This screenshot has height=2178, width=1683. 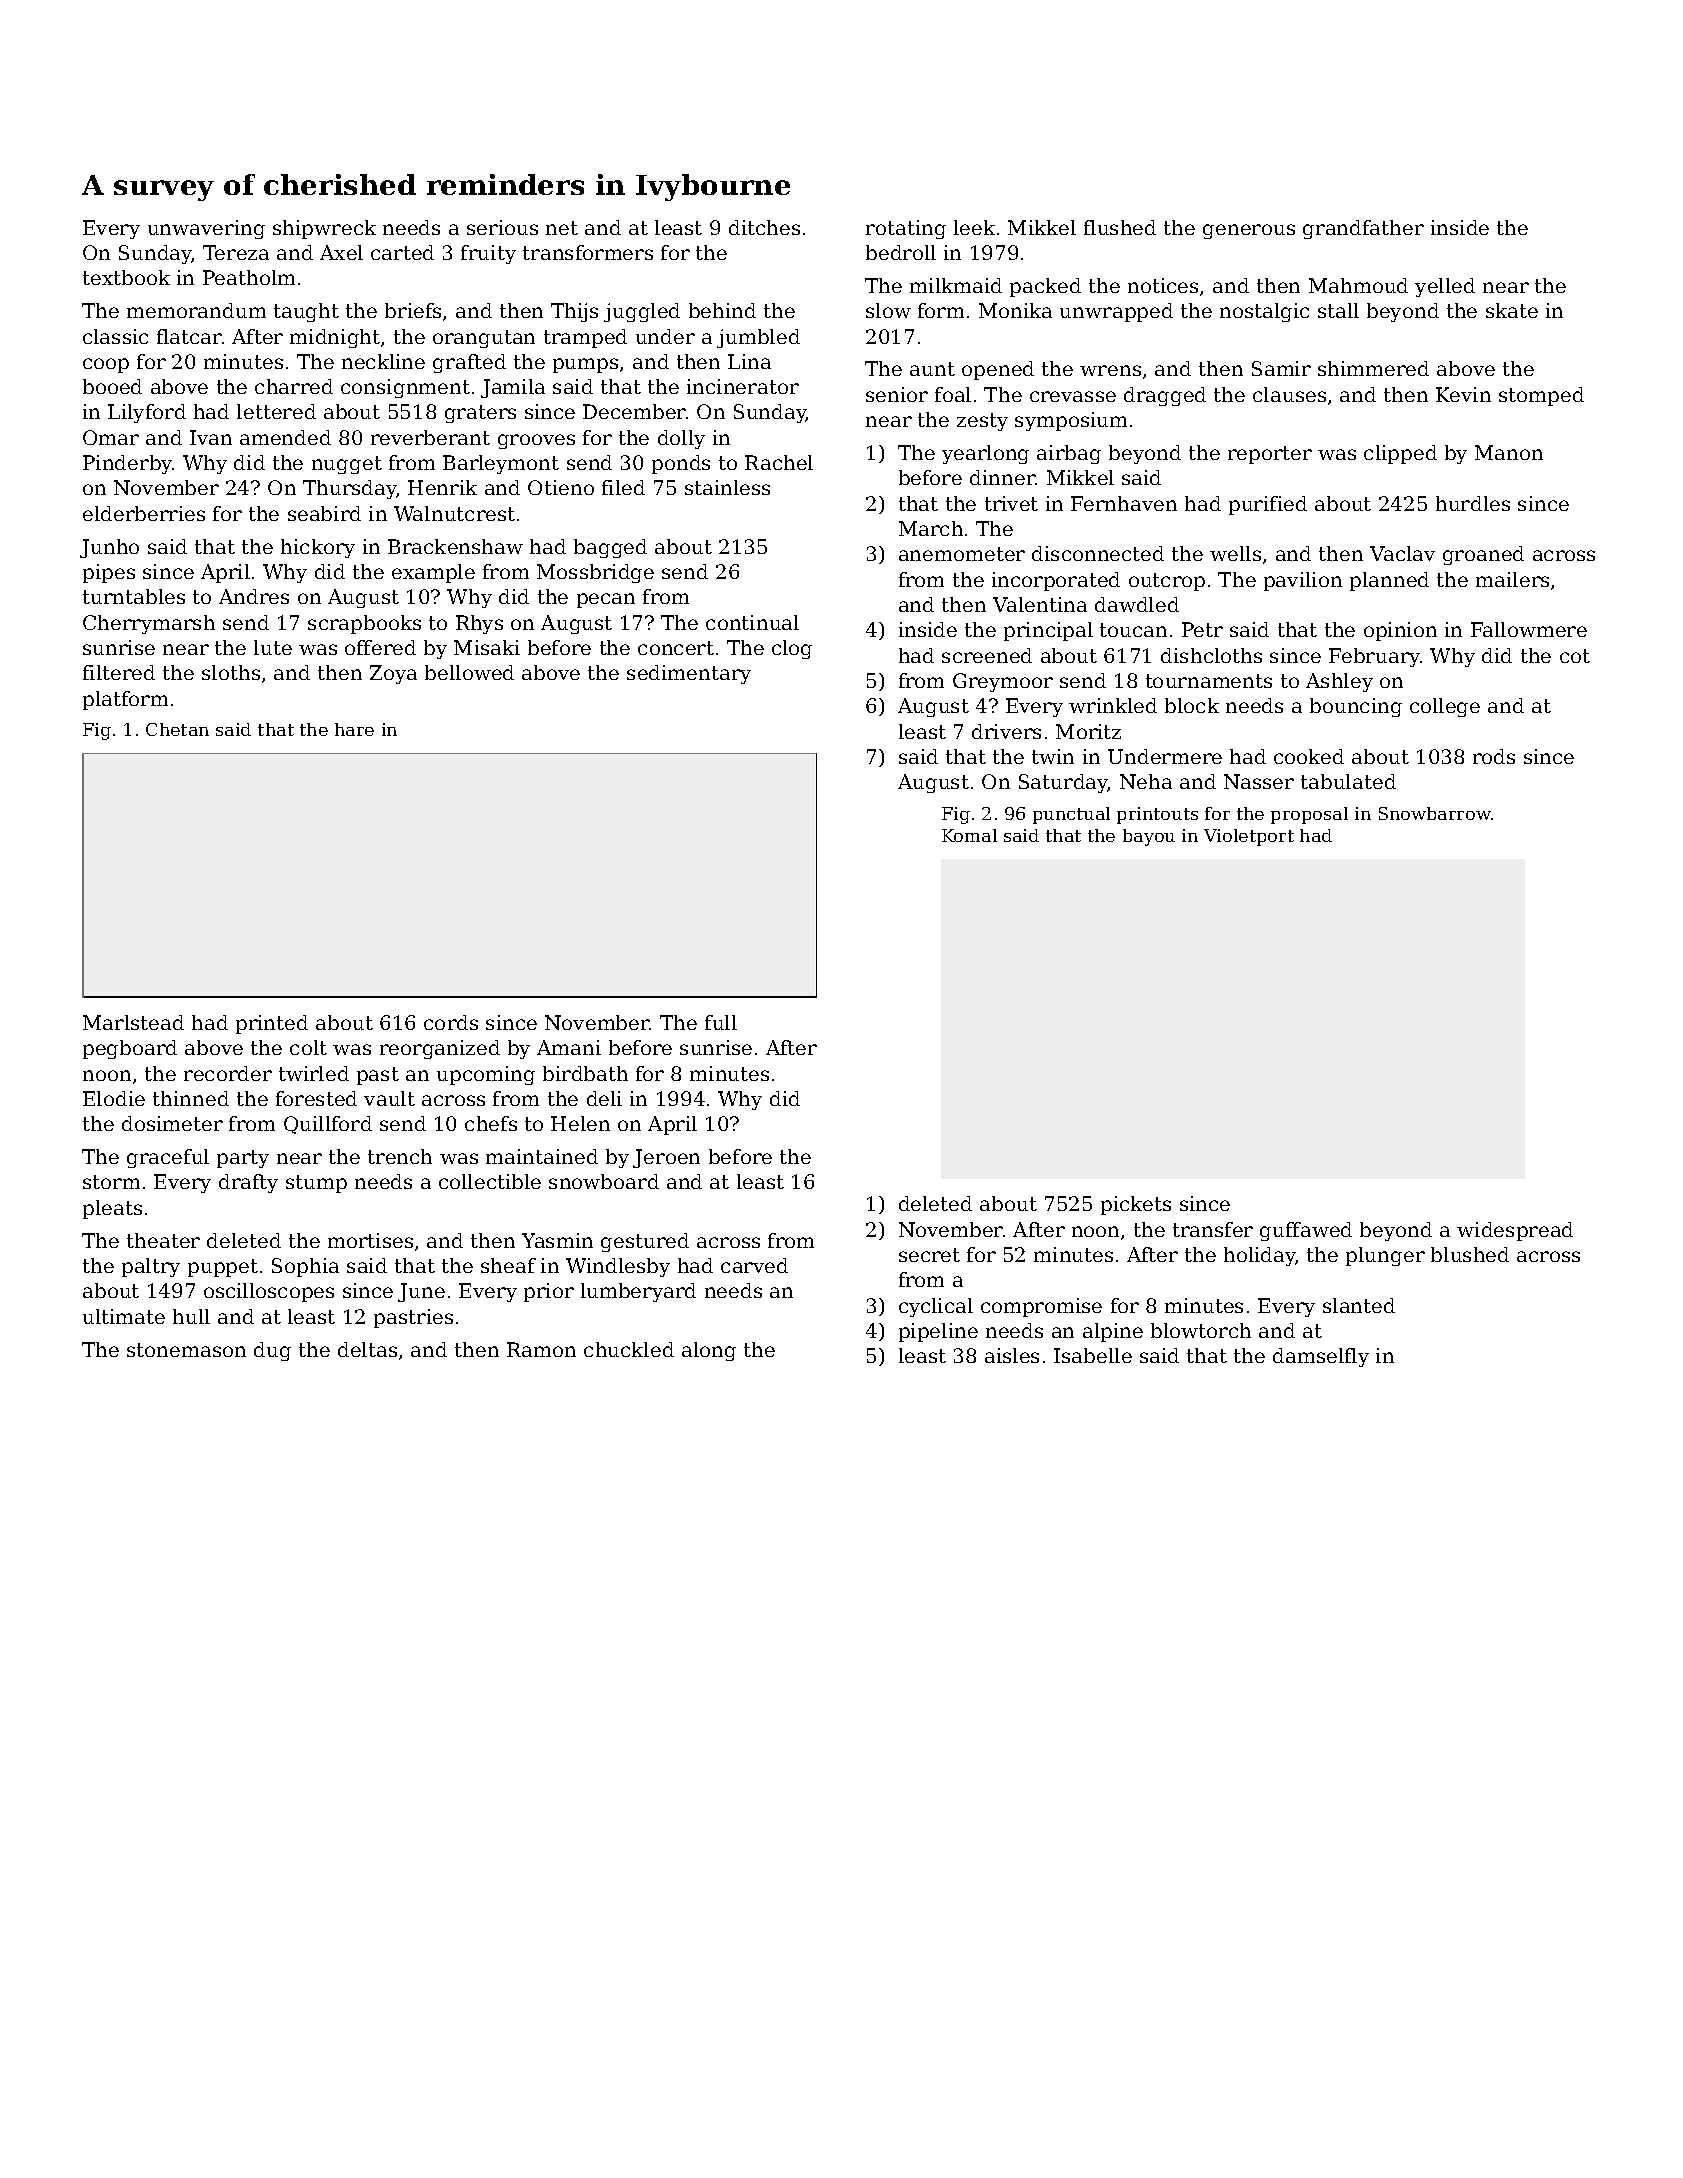 I want to click on secret, so click(x=929, y=1255).
